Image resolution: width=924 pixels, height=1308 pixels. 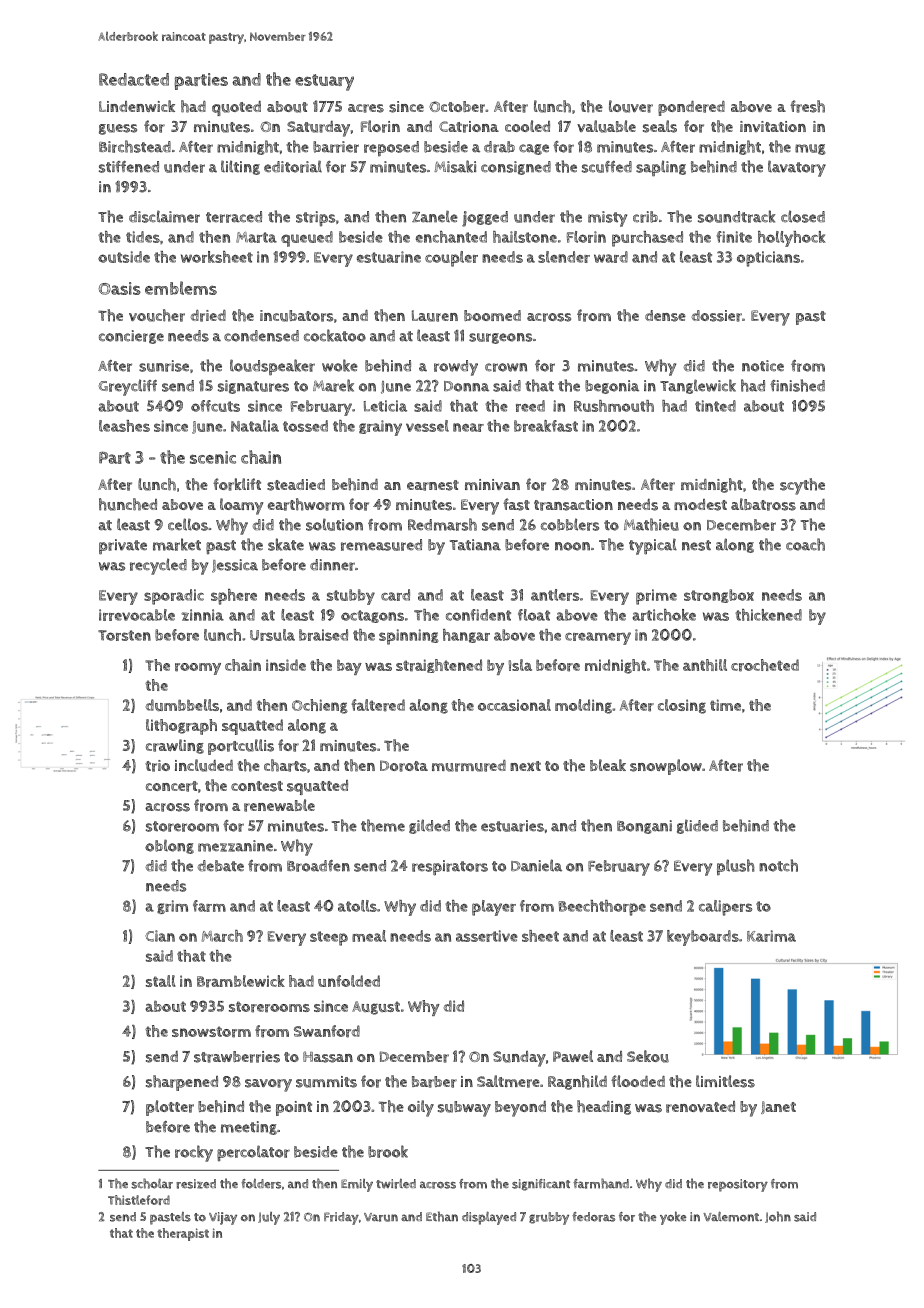 What do you see at coordinates (435, 316) in the screenshot?
I see `Lauren` at bounding box center [435, 316].
